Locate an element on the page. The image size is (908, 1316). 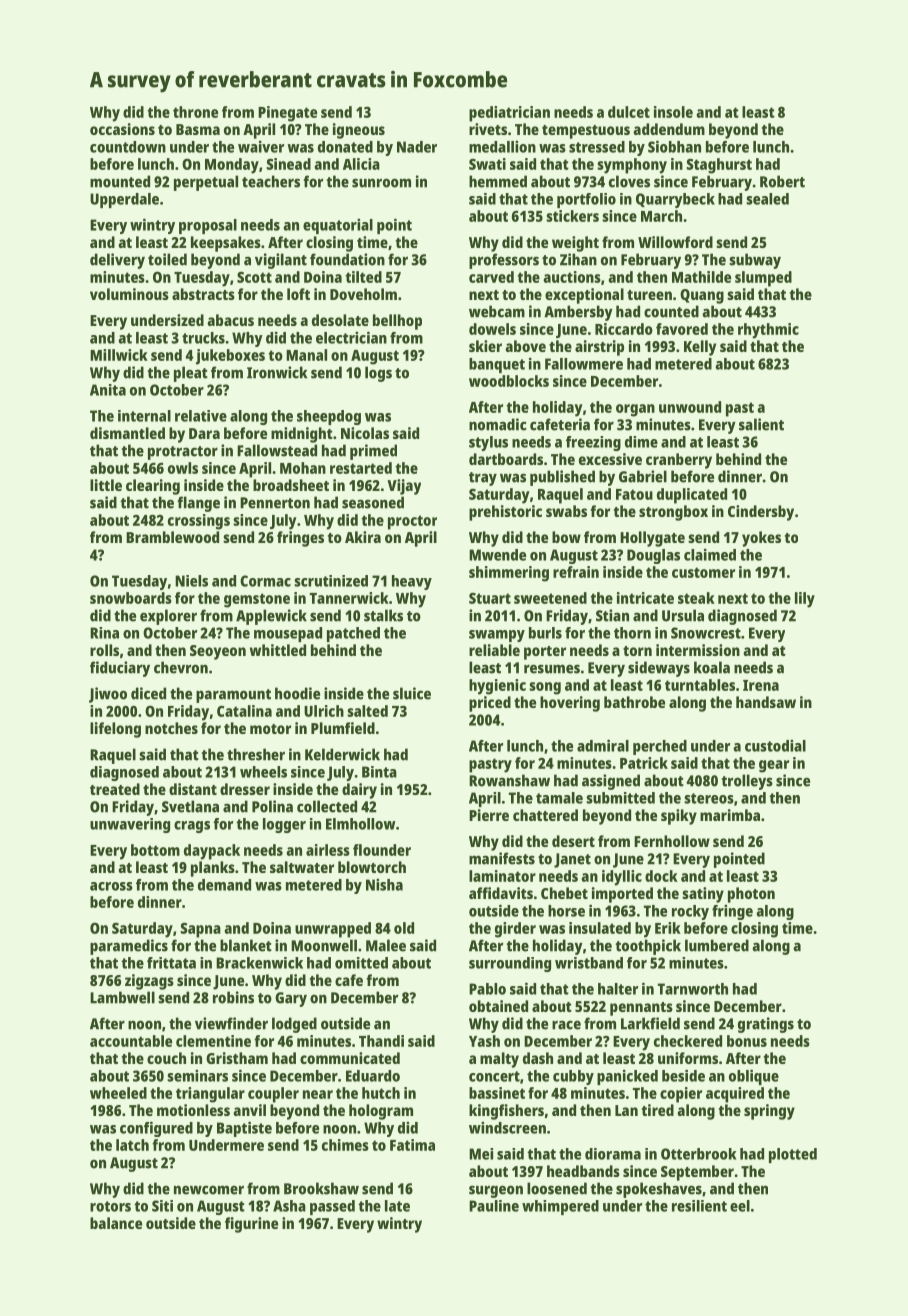
explorer is located at coordinates (168, 617).
